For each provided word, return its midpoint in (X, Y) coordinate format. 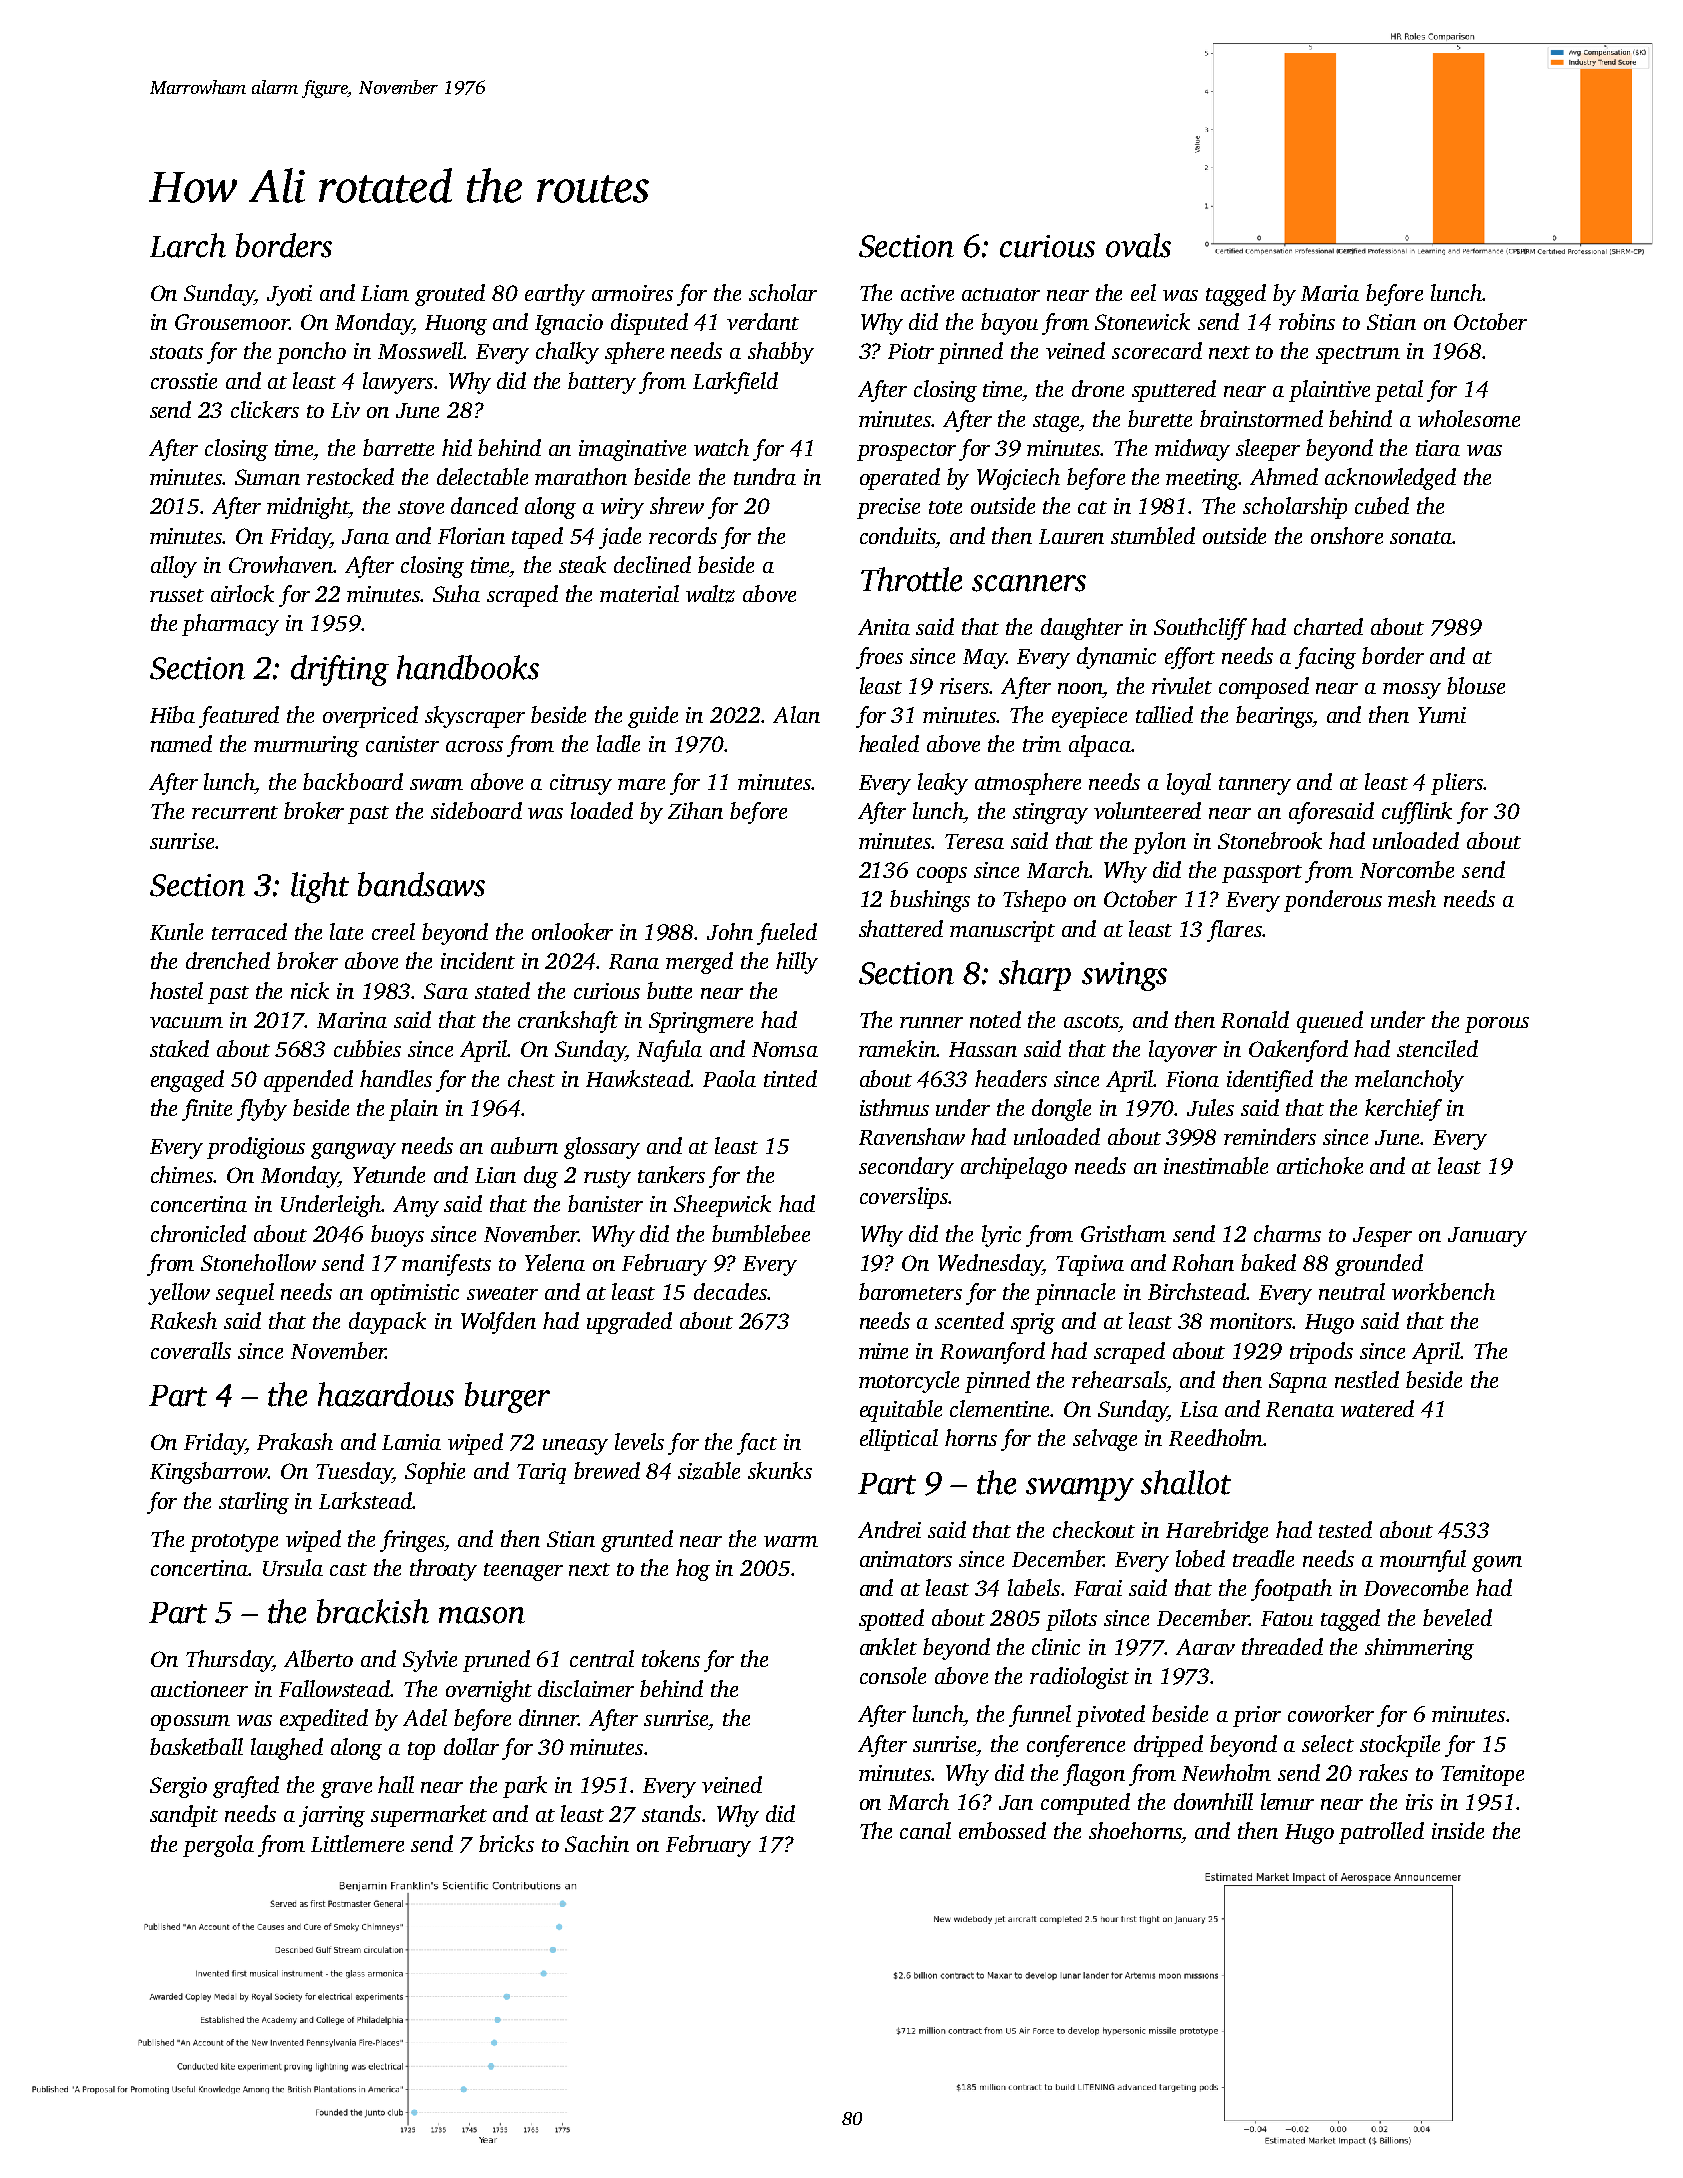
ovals (1138, 245)
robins (1307, 321)
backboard (353, 781)
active (927, 293)
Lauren (1071, 536)
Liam (385, 293)
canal (925, 1830)
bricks (506, 1843)
